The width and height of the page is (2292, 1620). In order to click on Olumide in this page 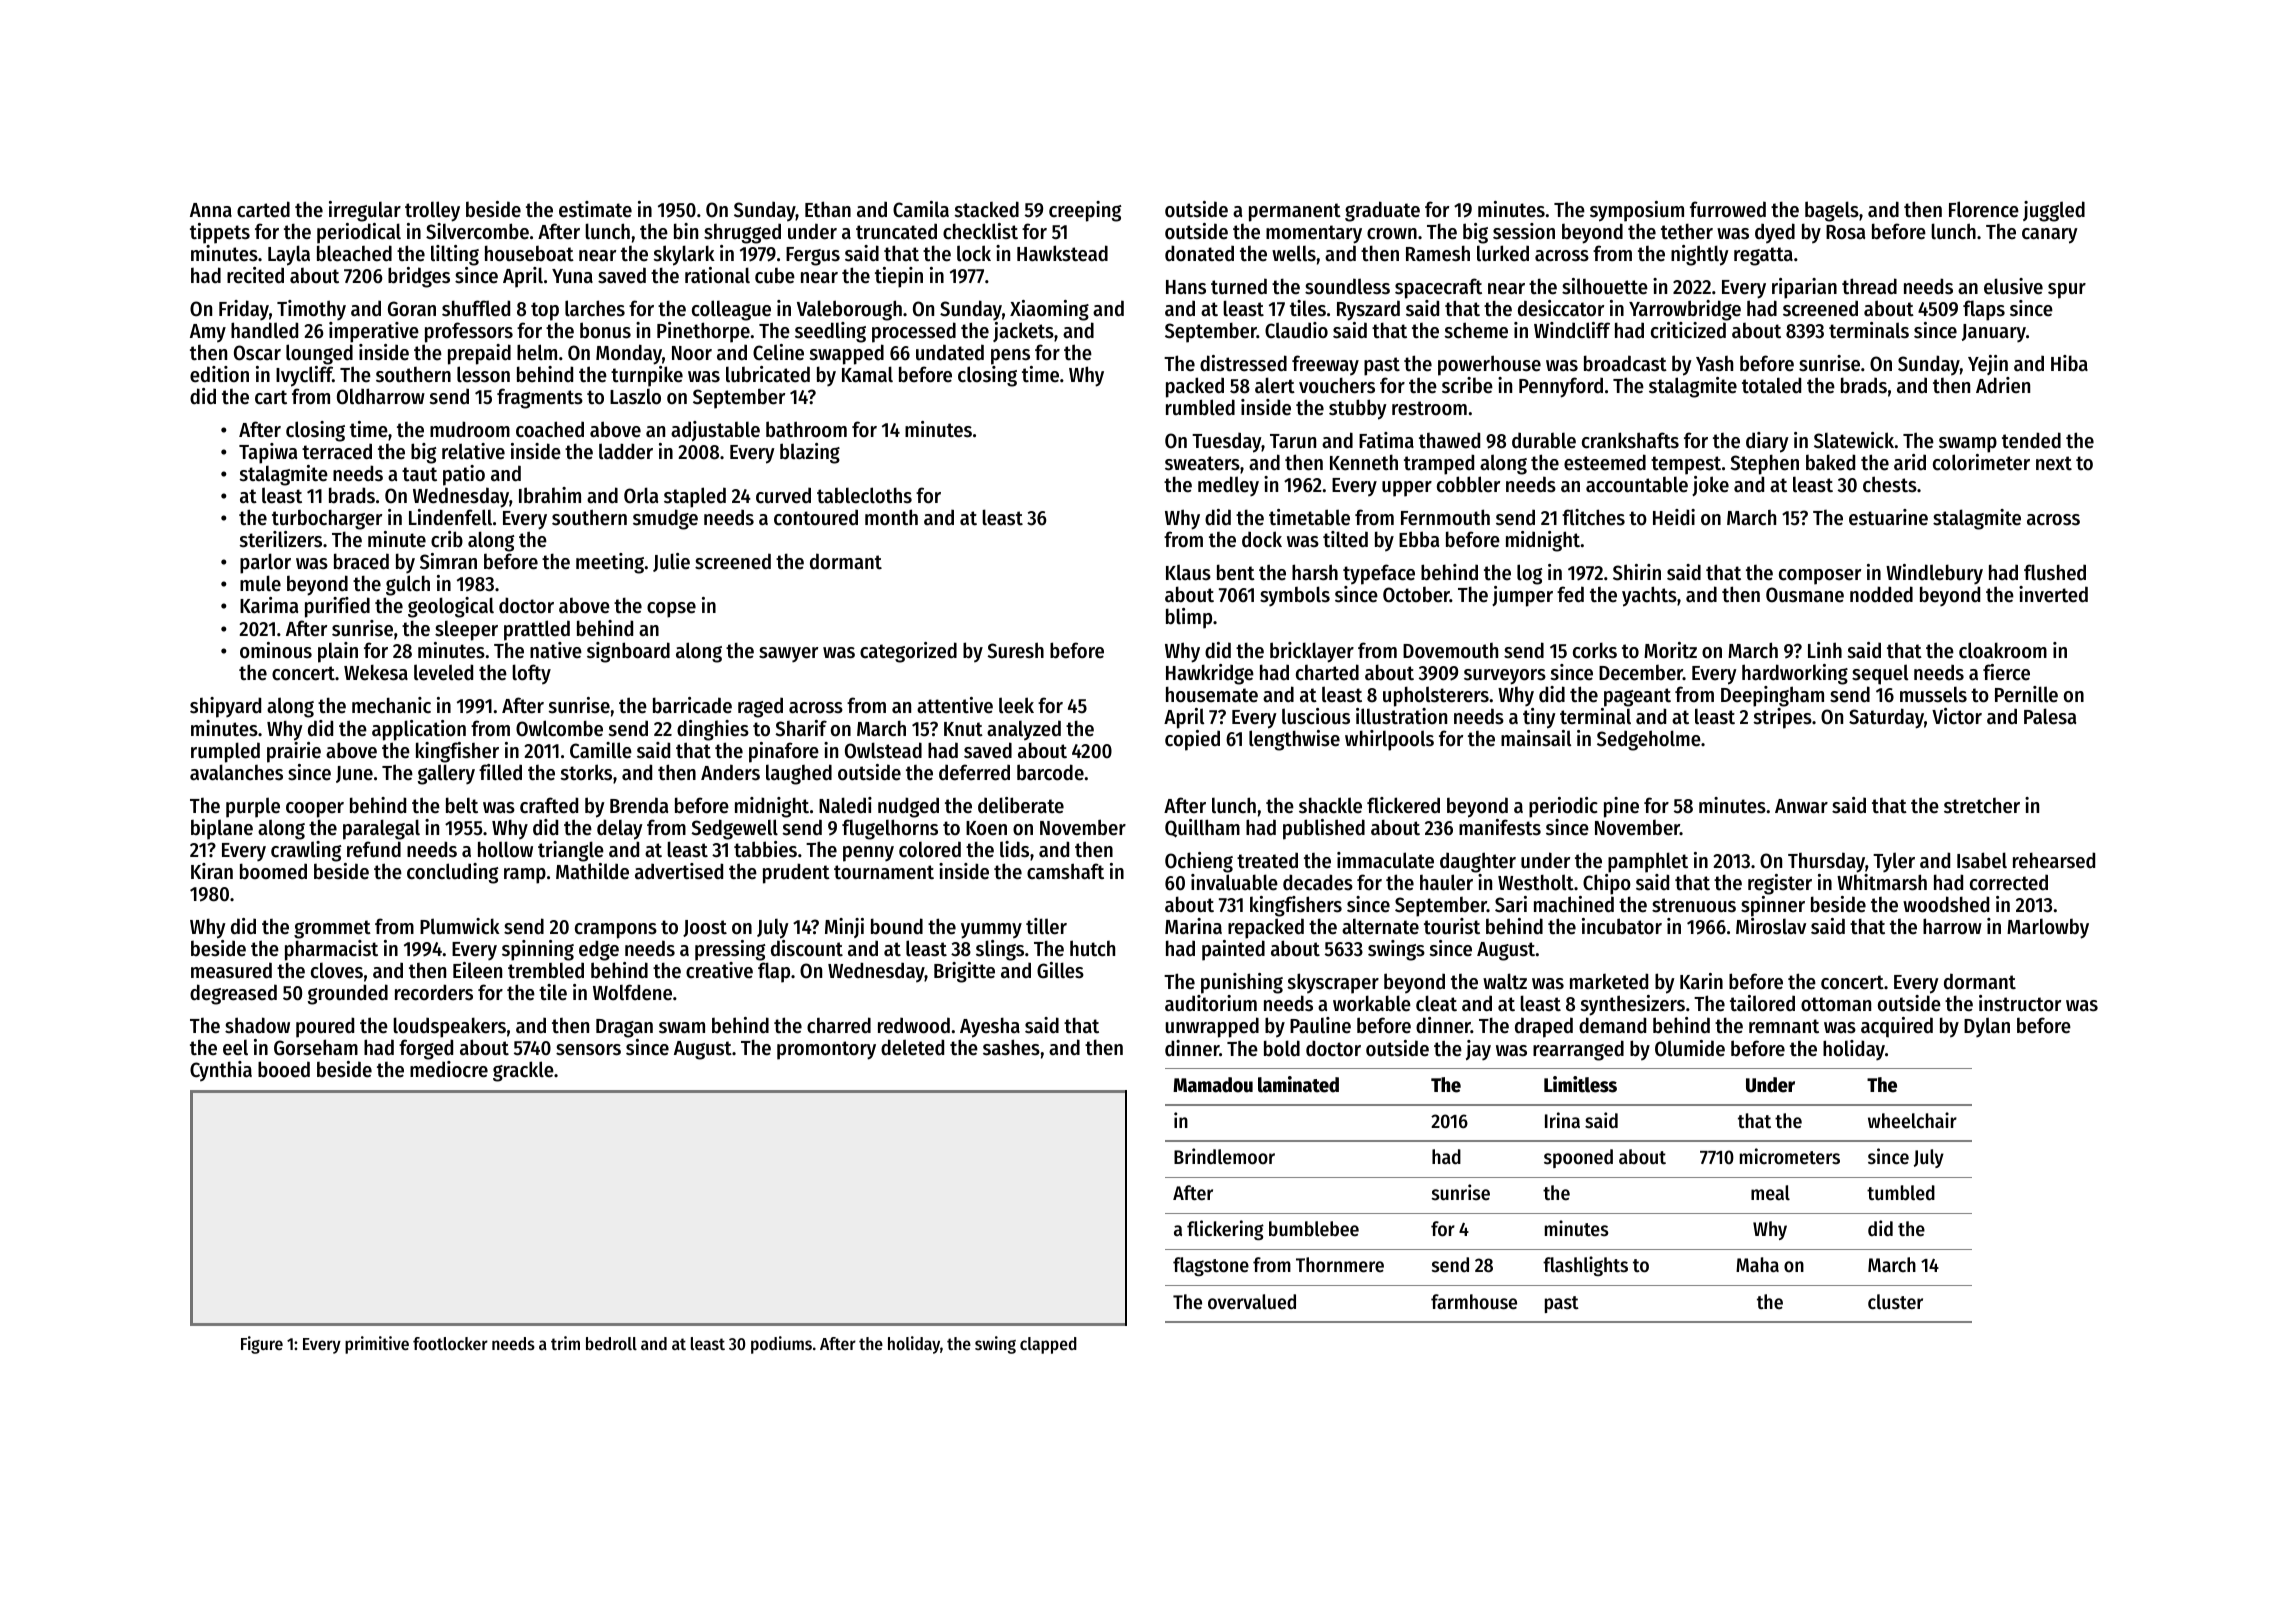, I will do `click(1690, 1048)`.
